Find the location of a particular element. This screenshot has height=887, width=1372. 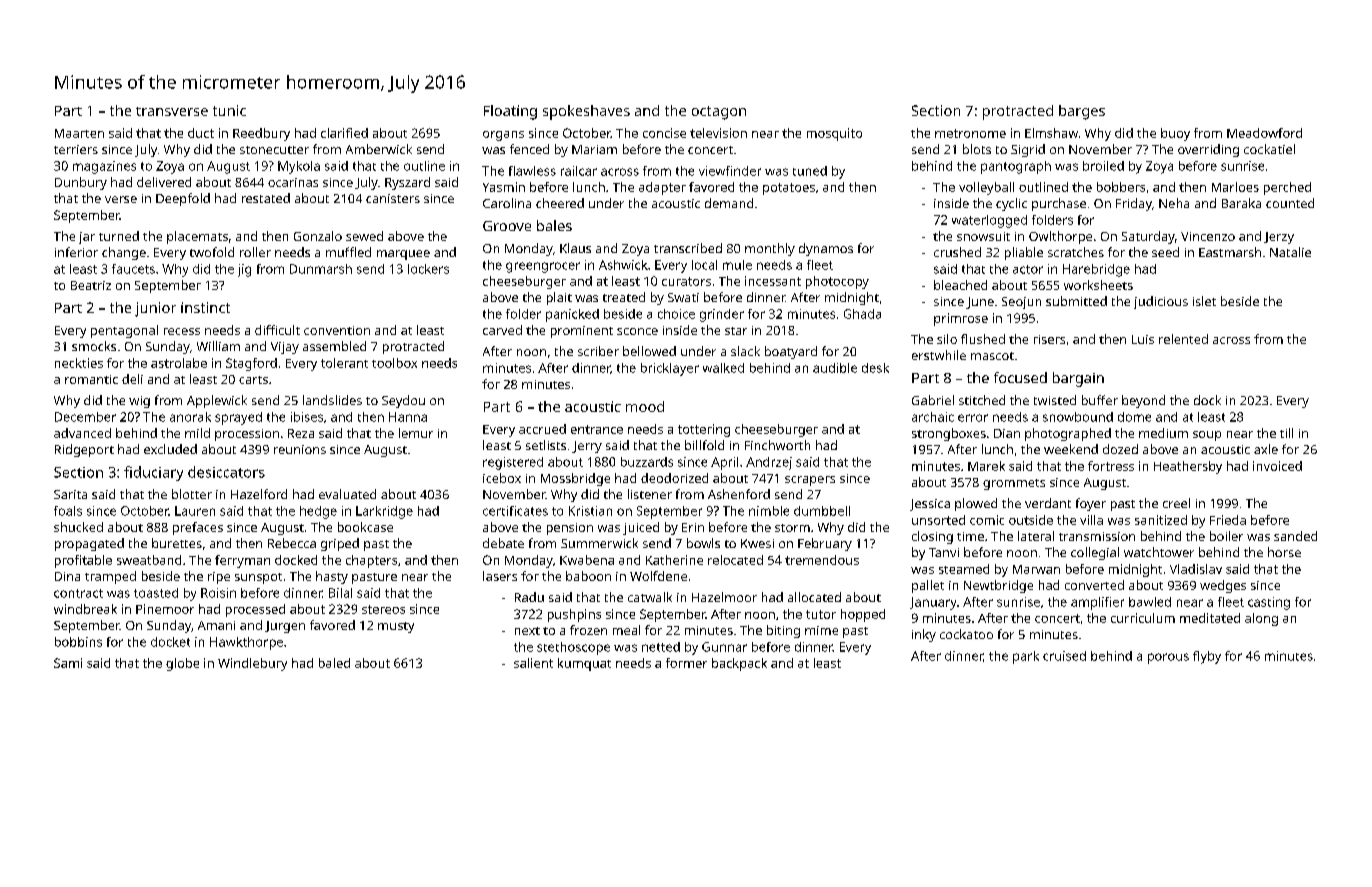

restated is located at coordinates (266, 198).
